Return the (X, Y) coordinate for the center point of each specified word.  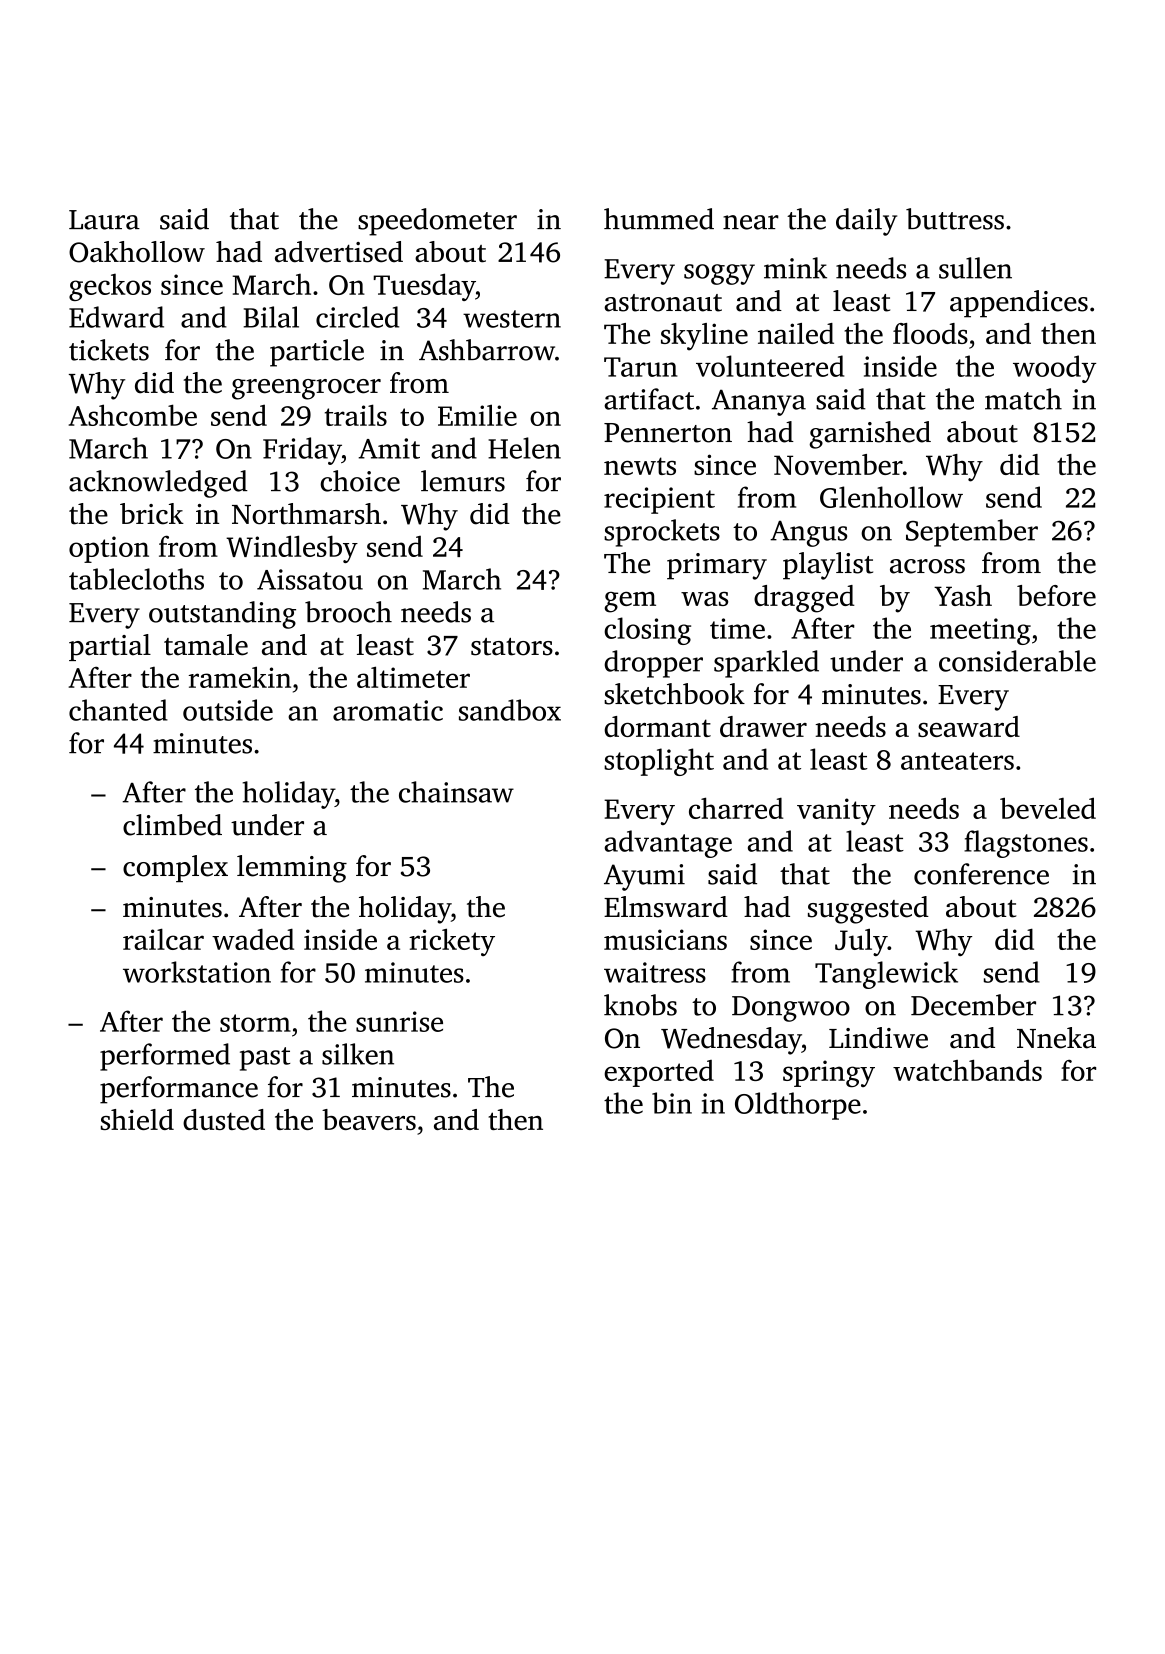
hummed (659, 219)
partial (110, 647)
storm (255, 1023)
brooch (348, 612)
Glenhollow (891, 497)
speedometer (437, 222)
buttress (955, 219)
